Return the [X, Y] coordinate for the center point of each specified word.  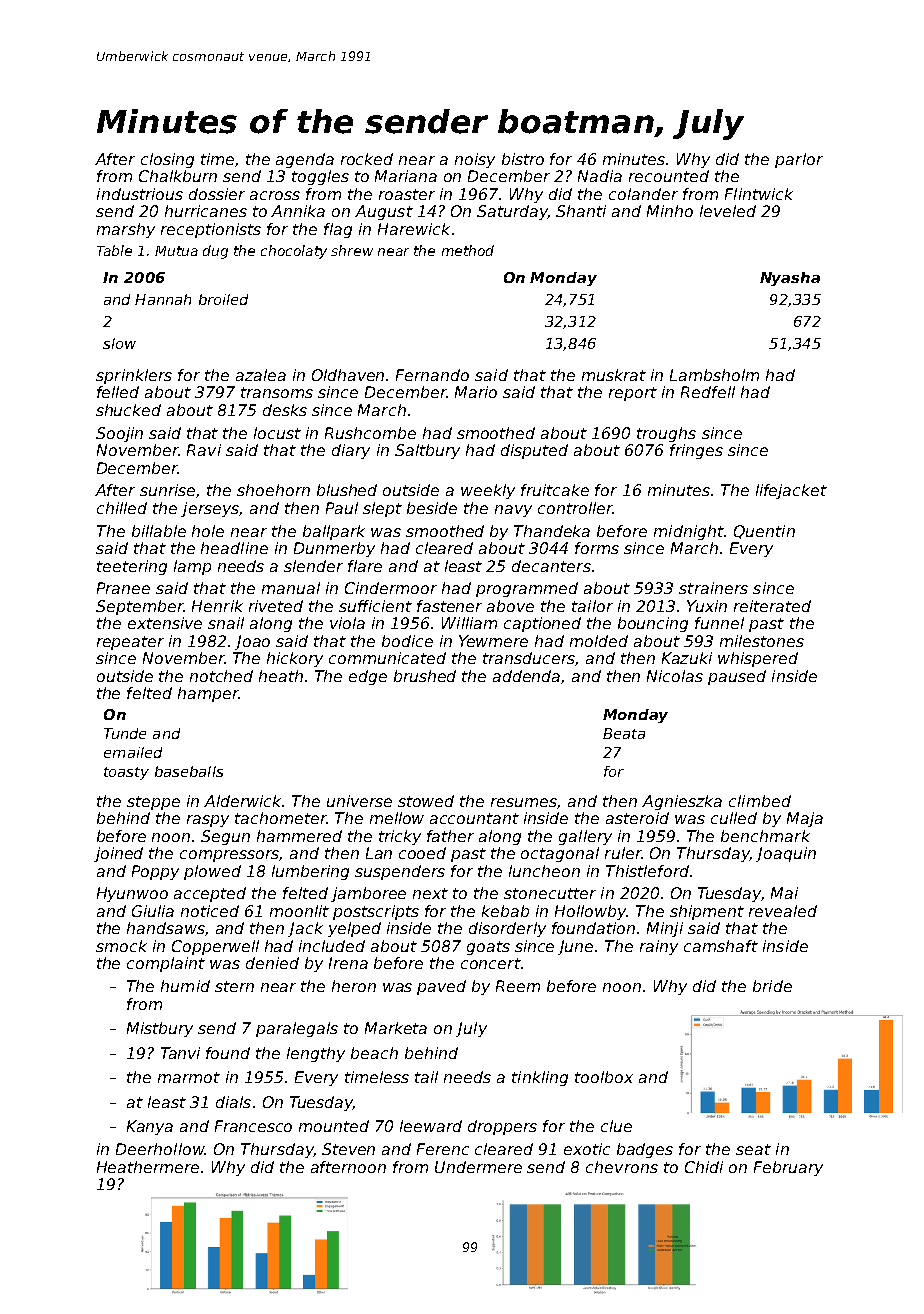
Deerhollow [160, 1149]
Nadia [600, 176]
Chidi [704, 1167]
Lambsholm [714, 375]
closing [167, 160]
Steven [348, 1149]
